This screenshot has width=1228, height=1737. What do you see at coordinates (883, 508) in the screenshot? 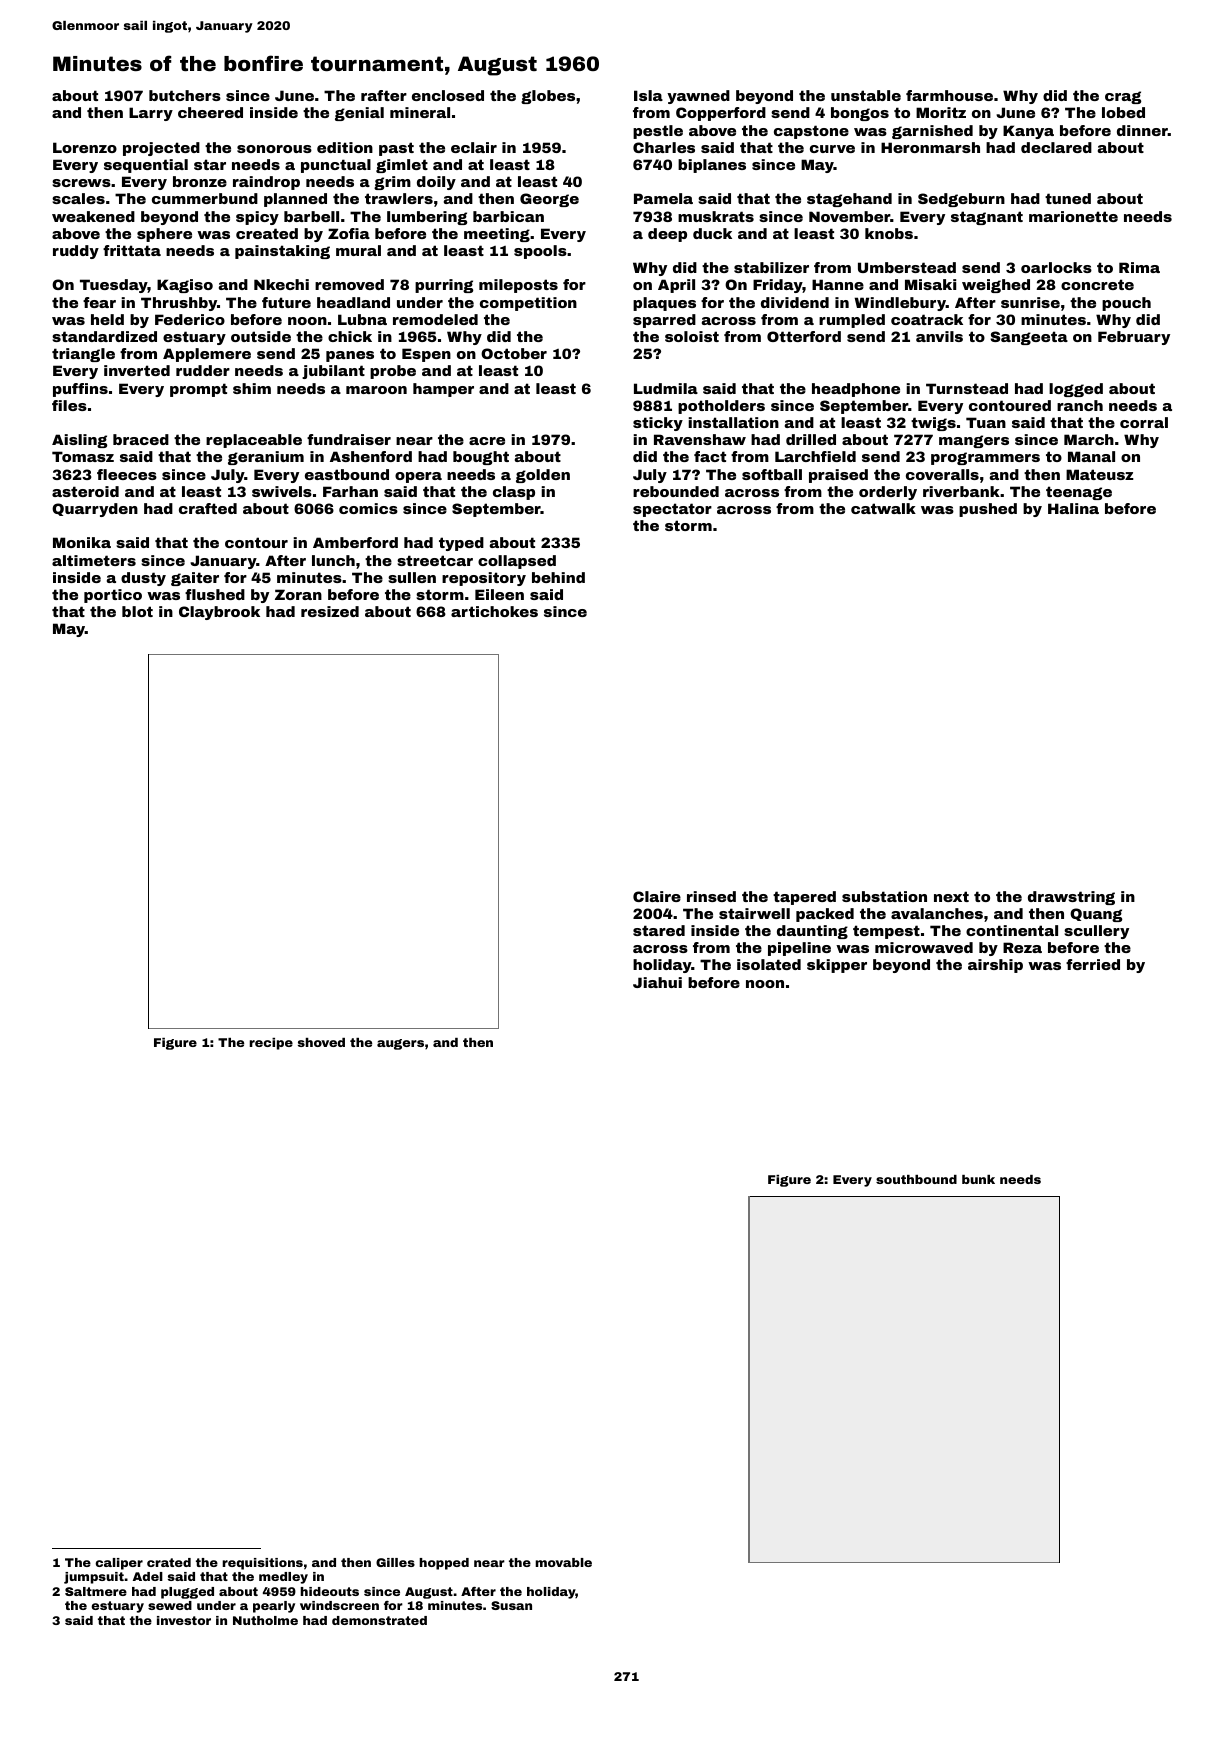
I see `catwalk` at bounding box center [883, 508].
